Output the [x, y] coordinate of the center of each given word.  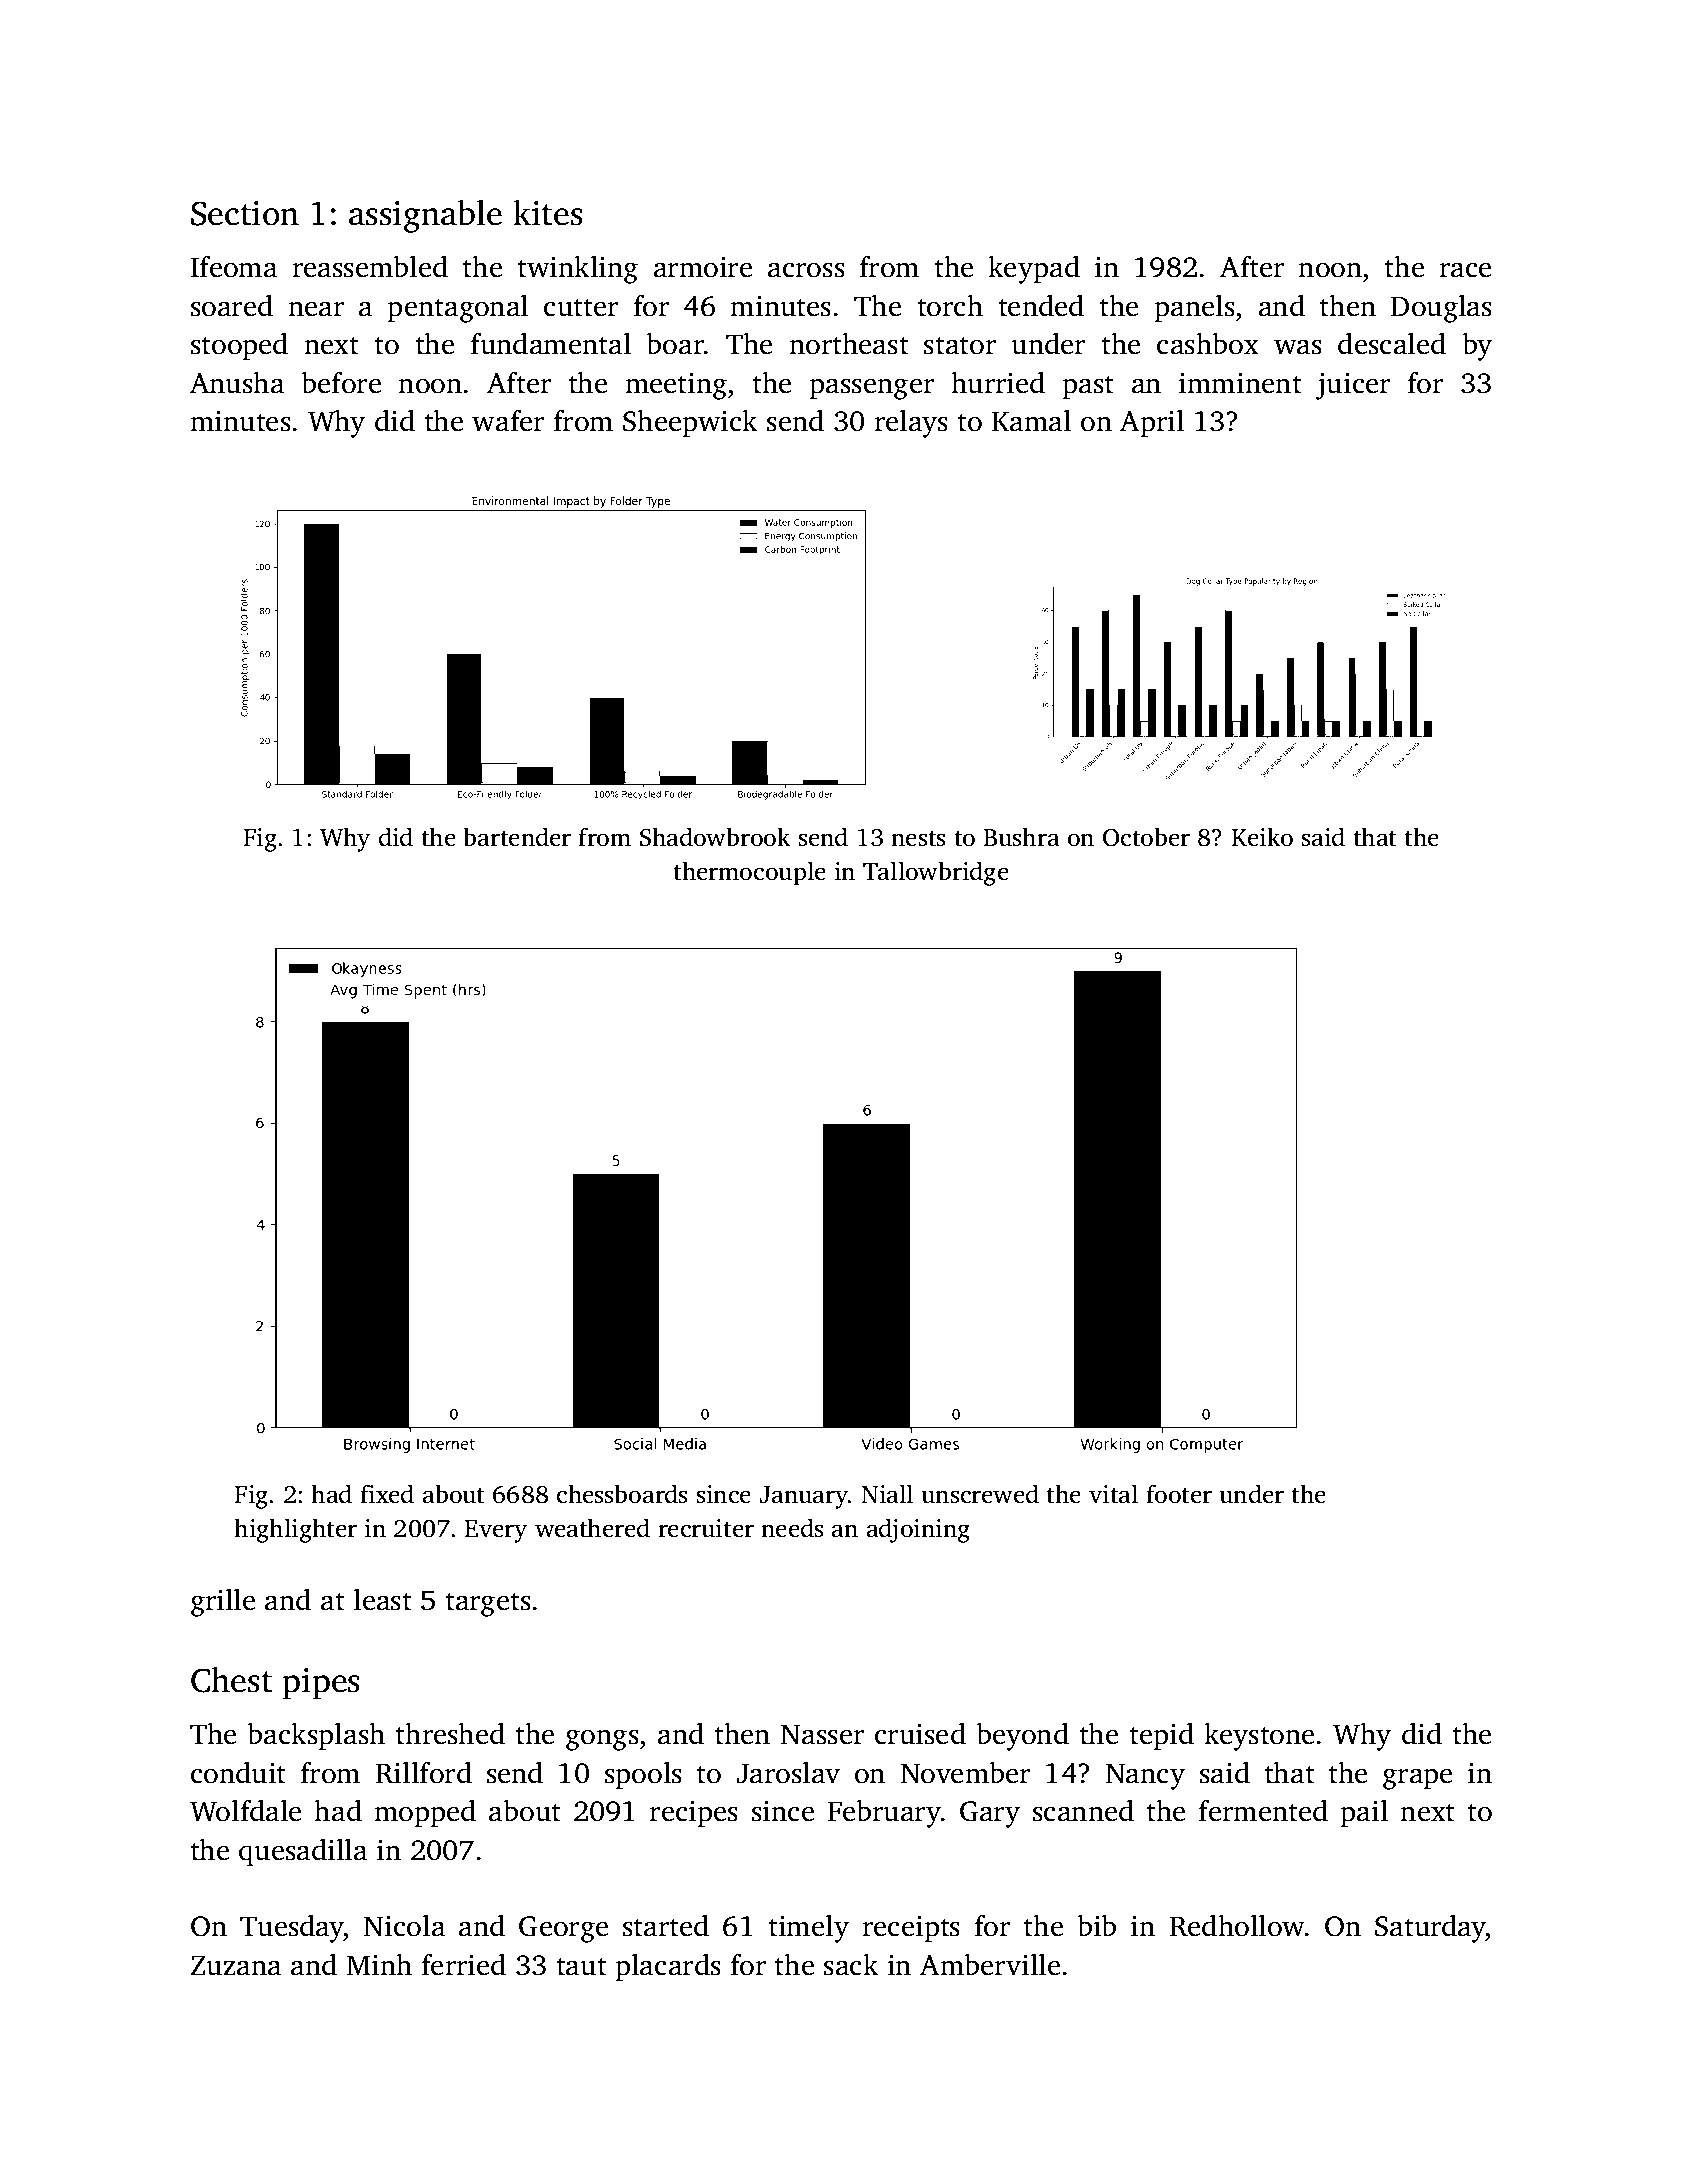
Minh [379, 1964]
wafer [508, 421]
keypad [1034, 269]
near [316, 309]
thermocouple [750, 873]
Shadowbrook [715, 837]
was [1298, 347]
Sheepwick [690, 423]
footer [1179, 1494]
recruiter [706, 1528]
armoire [703, 267]
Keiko [1262, 837]
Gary [990, 1814]
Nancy [1145, 1776]
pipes [321, 1684]
